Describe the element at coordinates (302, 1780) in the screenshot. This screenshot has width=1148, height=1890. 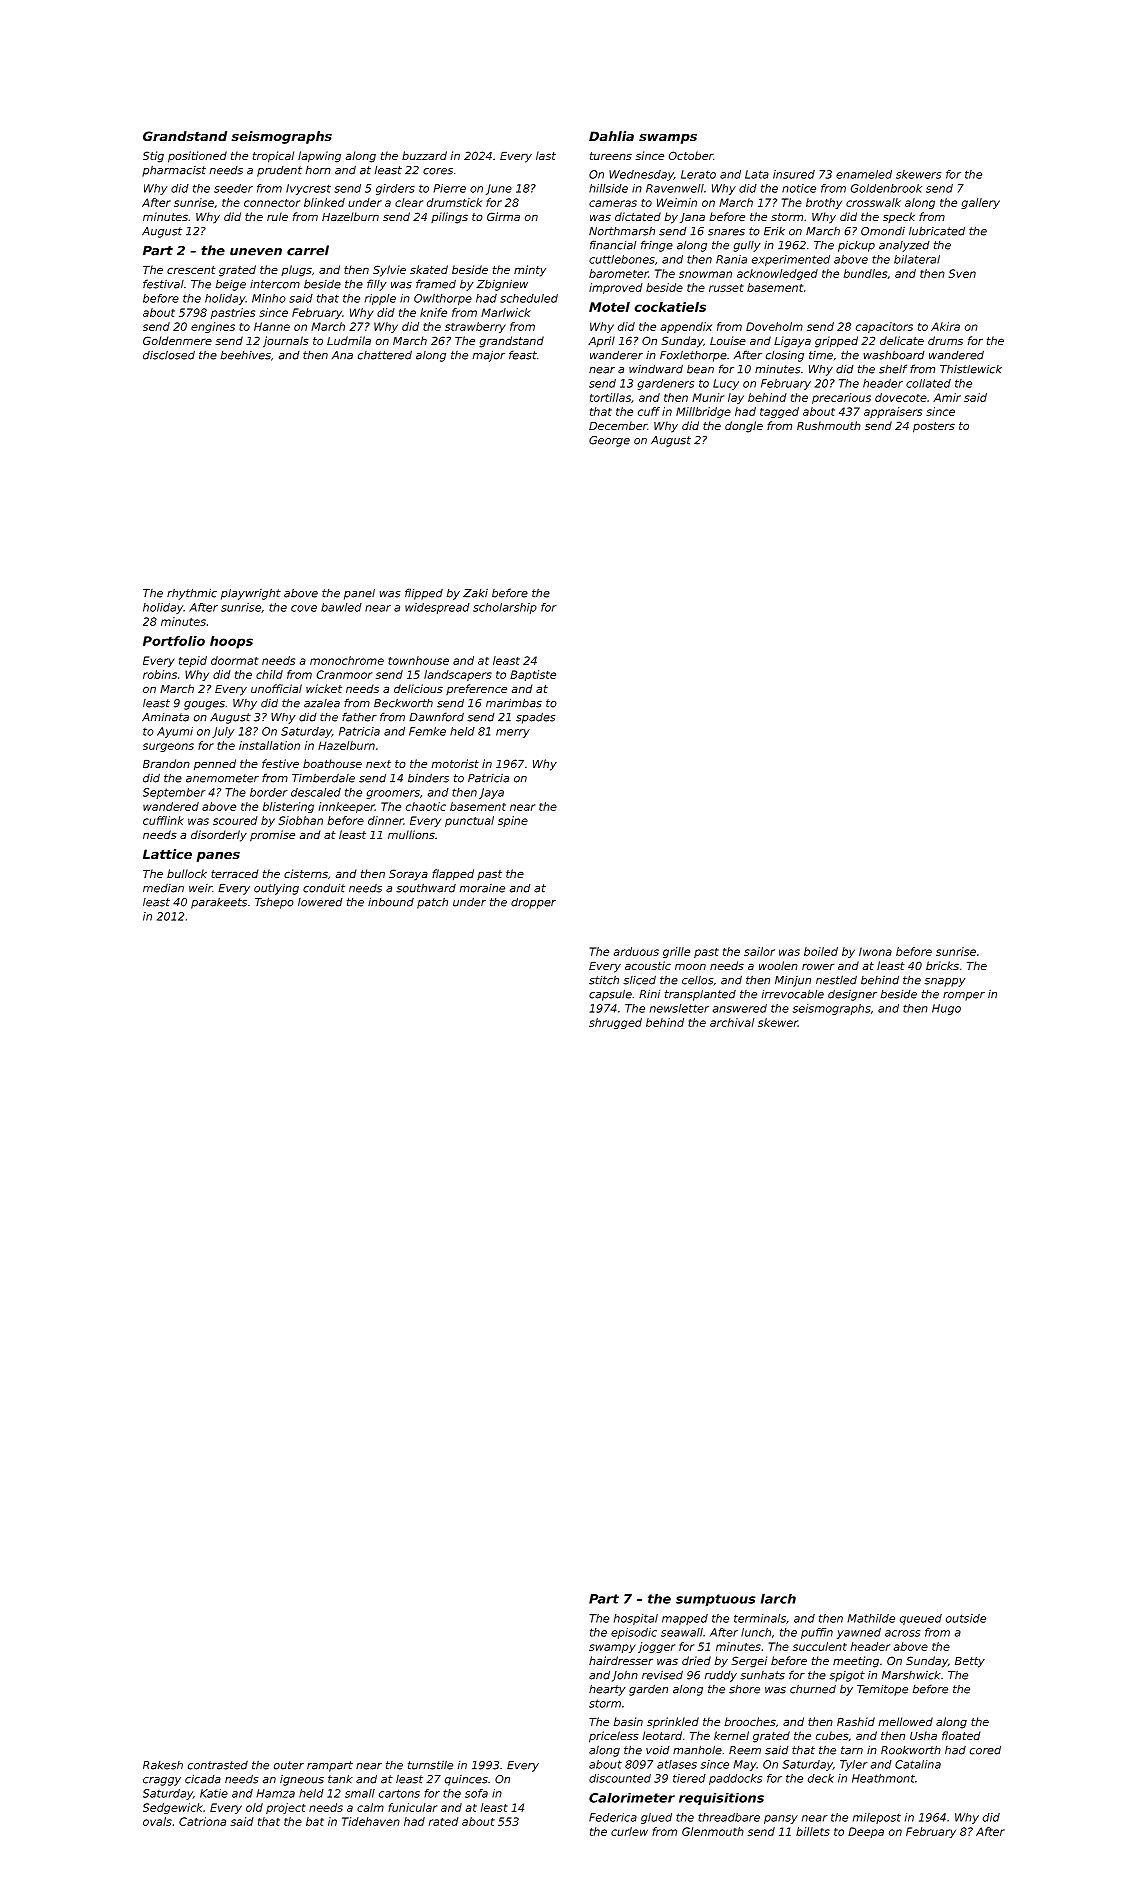
I see `igneous` at that location.
